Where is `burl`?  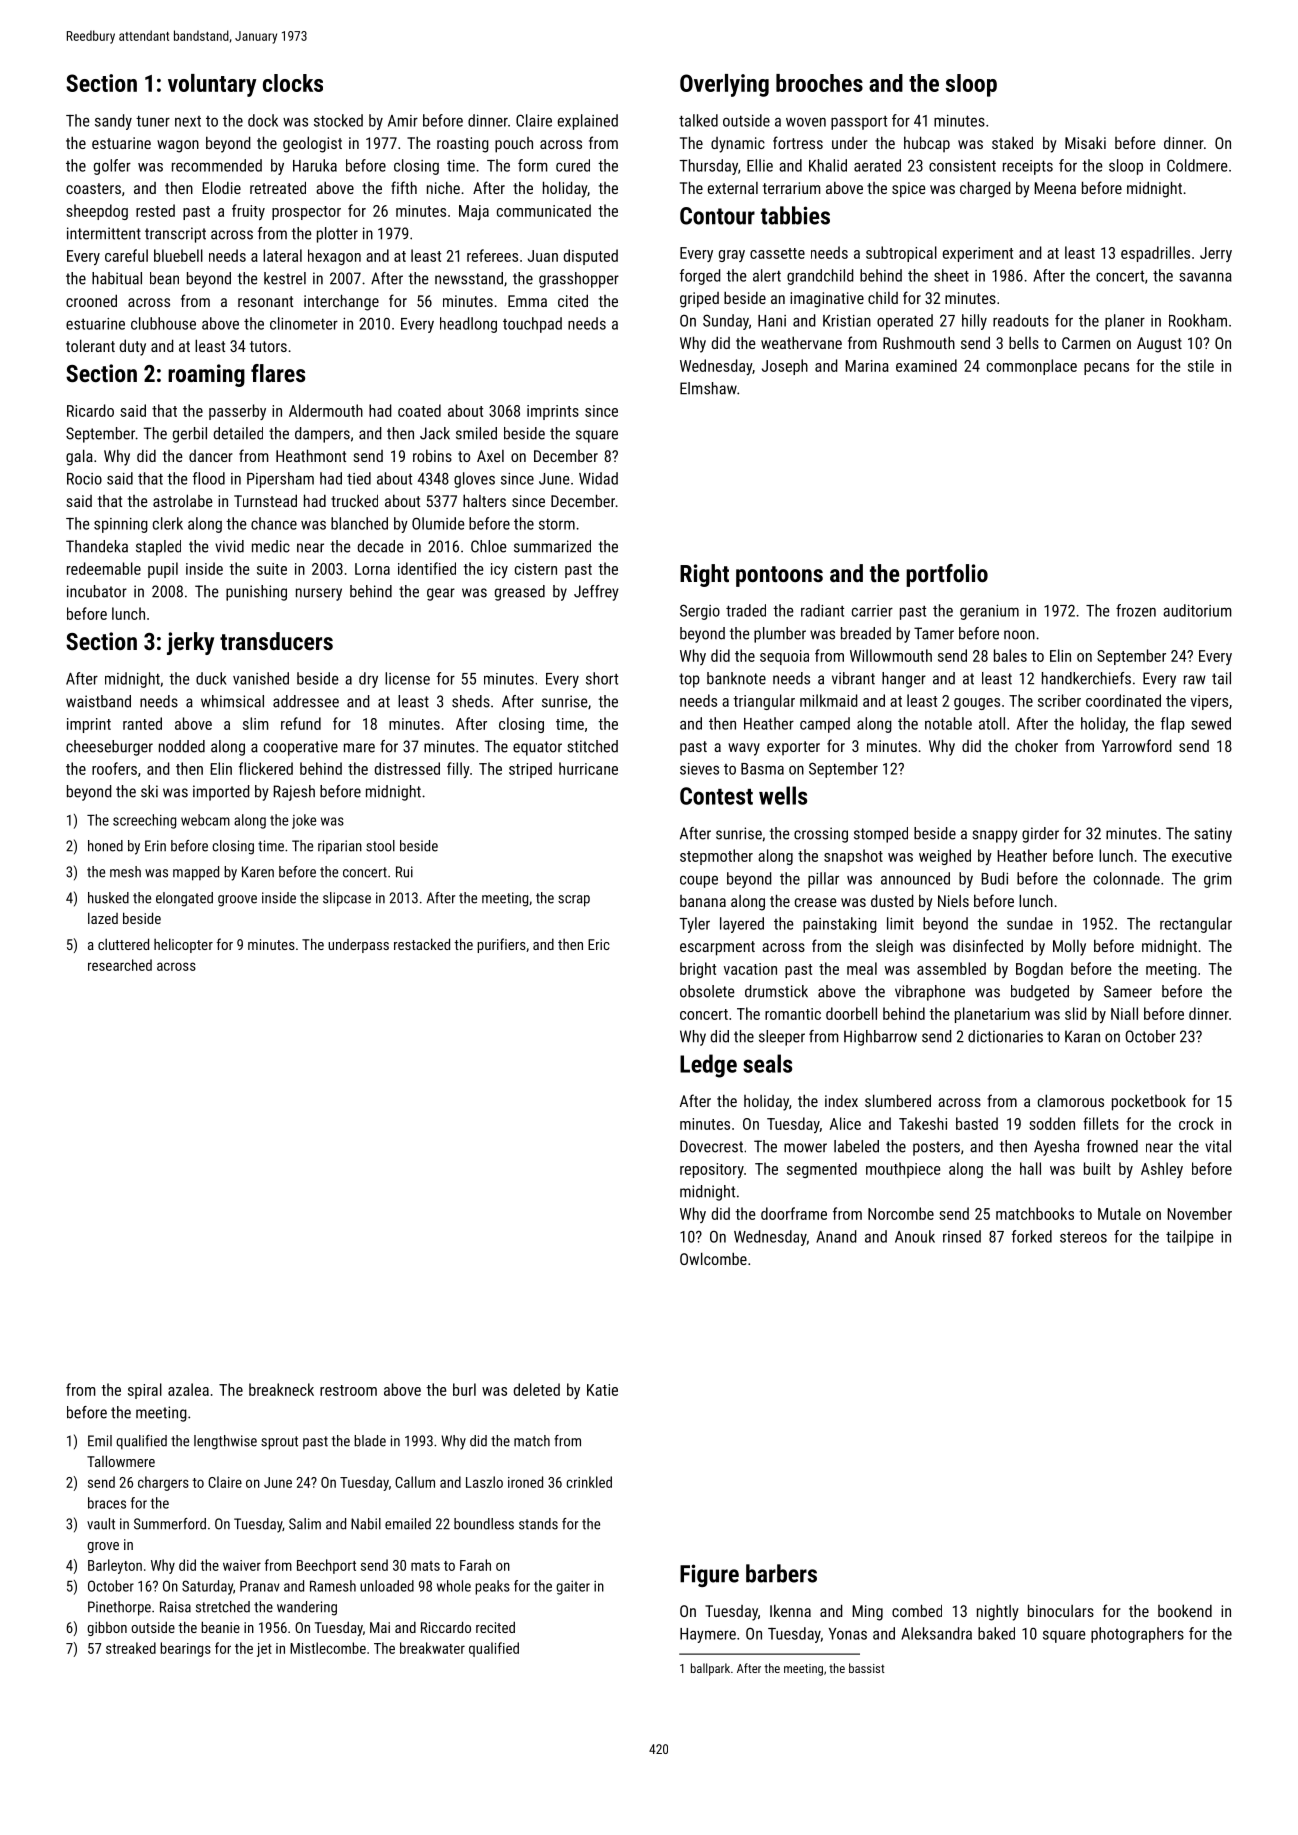 burl is located at coordinates (464, 1389).
